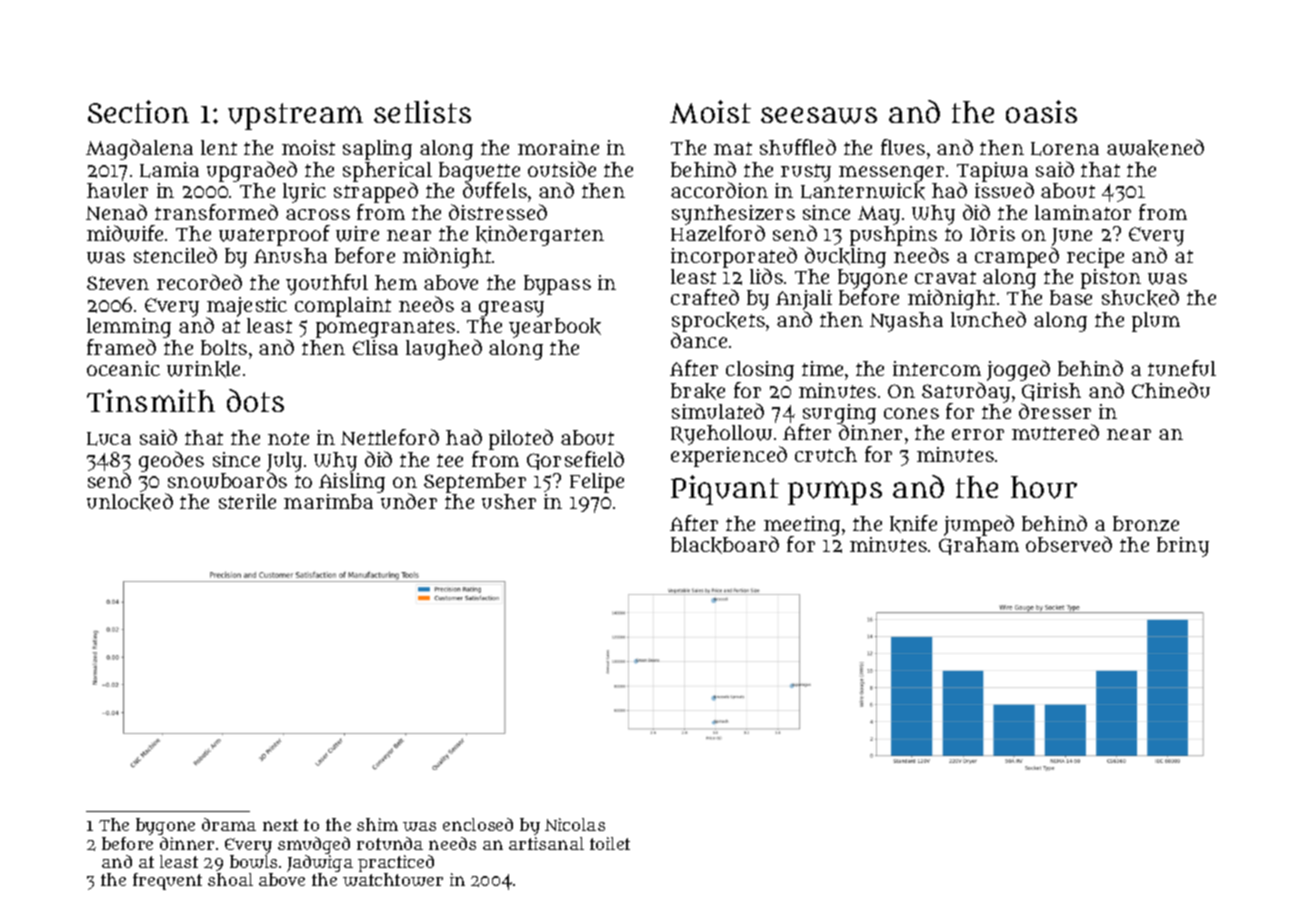  Describe the element at coordinates (138, 111) in the screenshot. I see `Section` at that location.
